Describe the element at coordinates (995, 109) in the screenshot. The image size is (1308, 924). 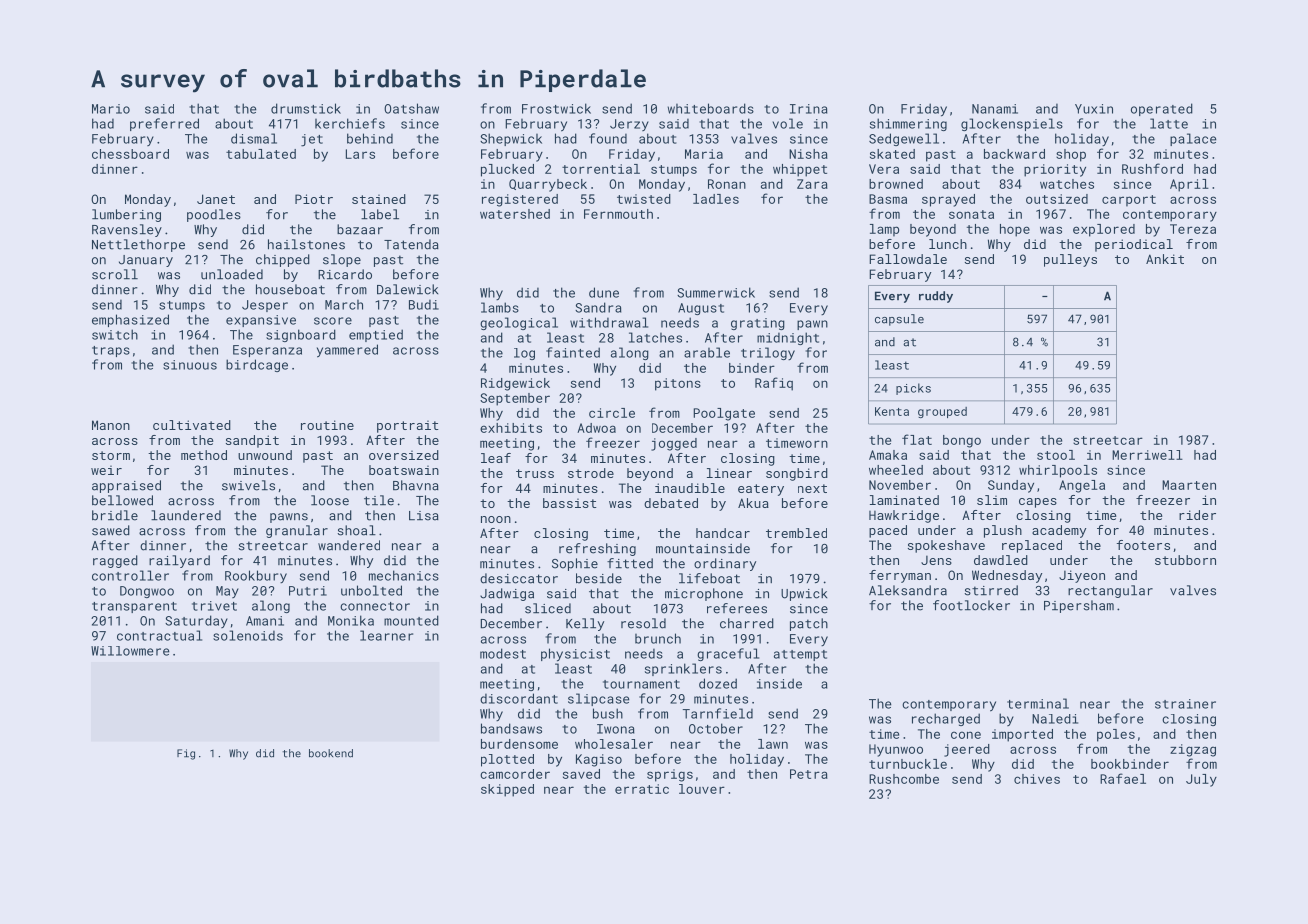
I see `Nanami` at that location.
